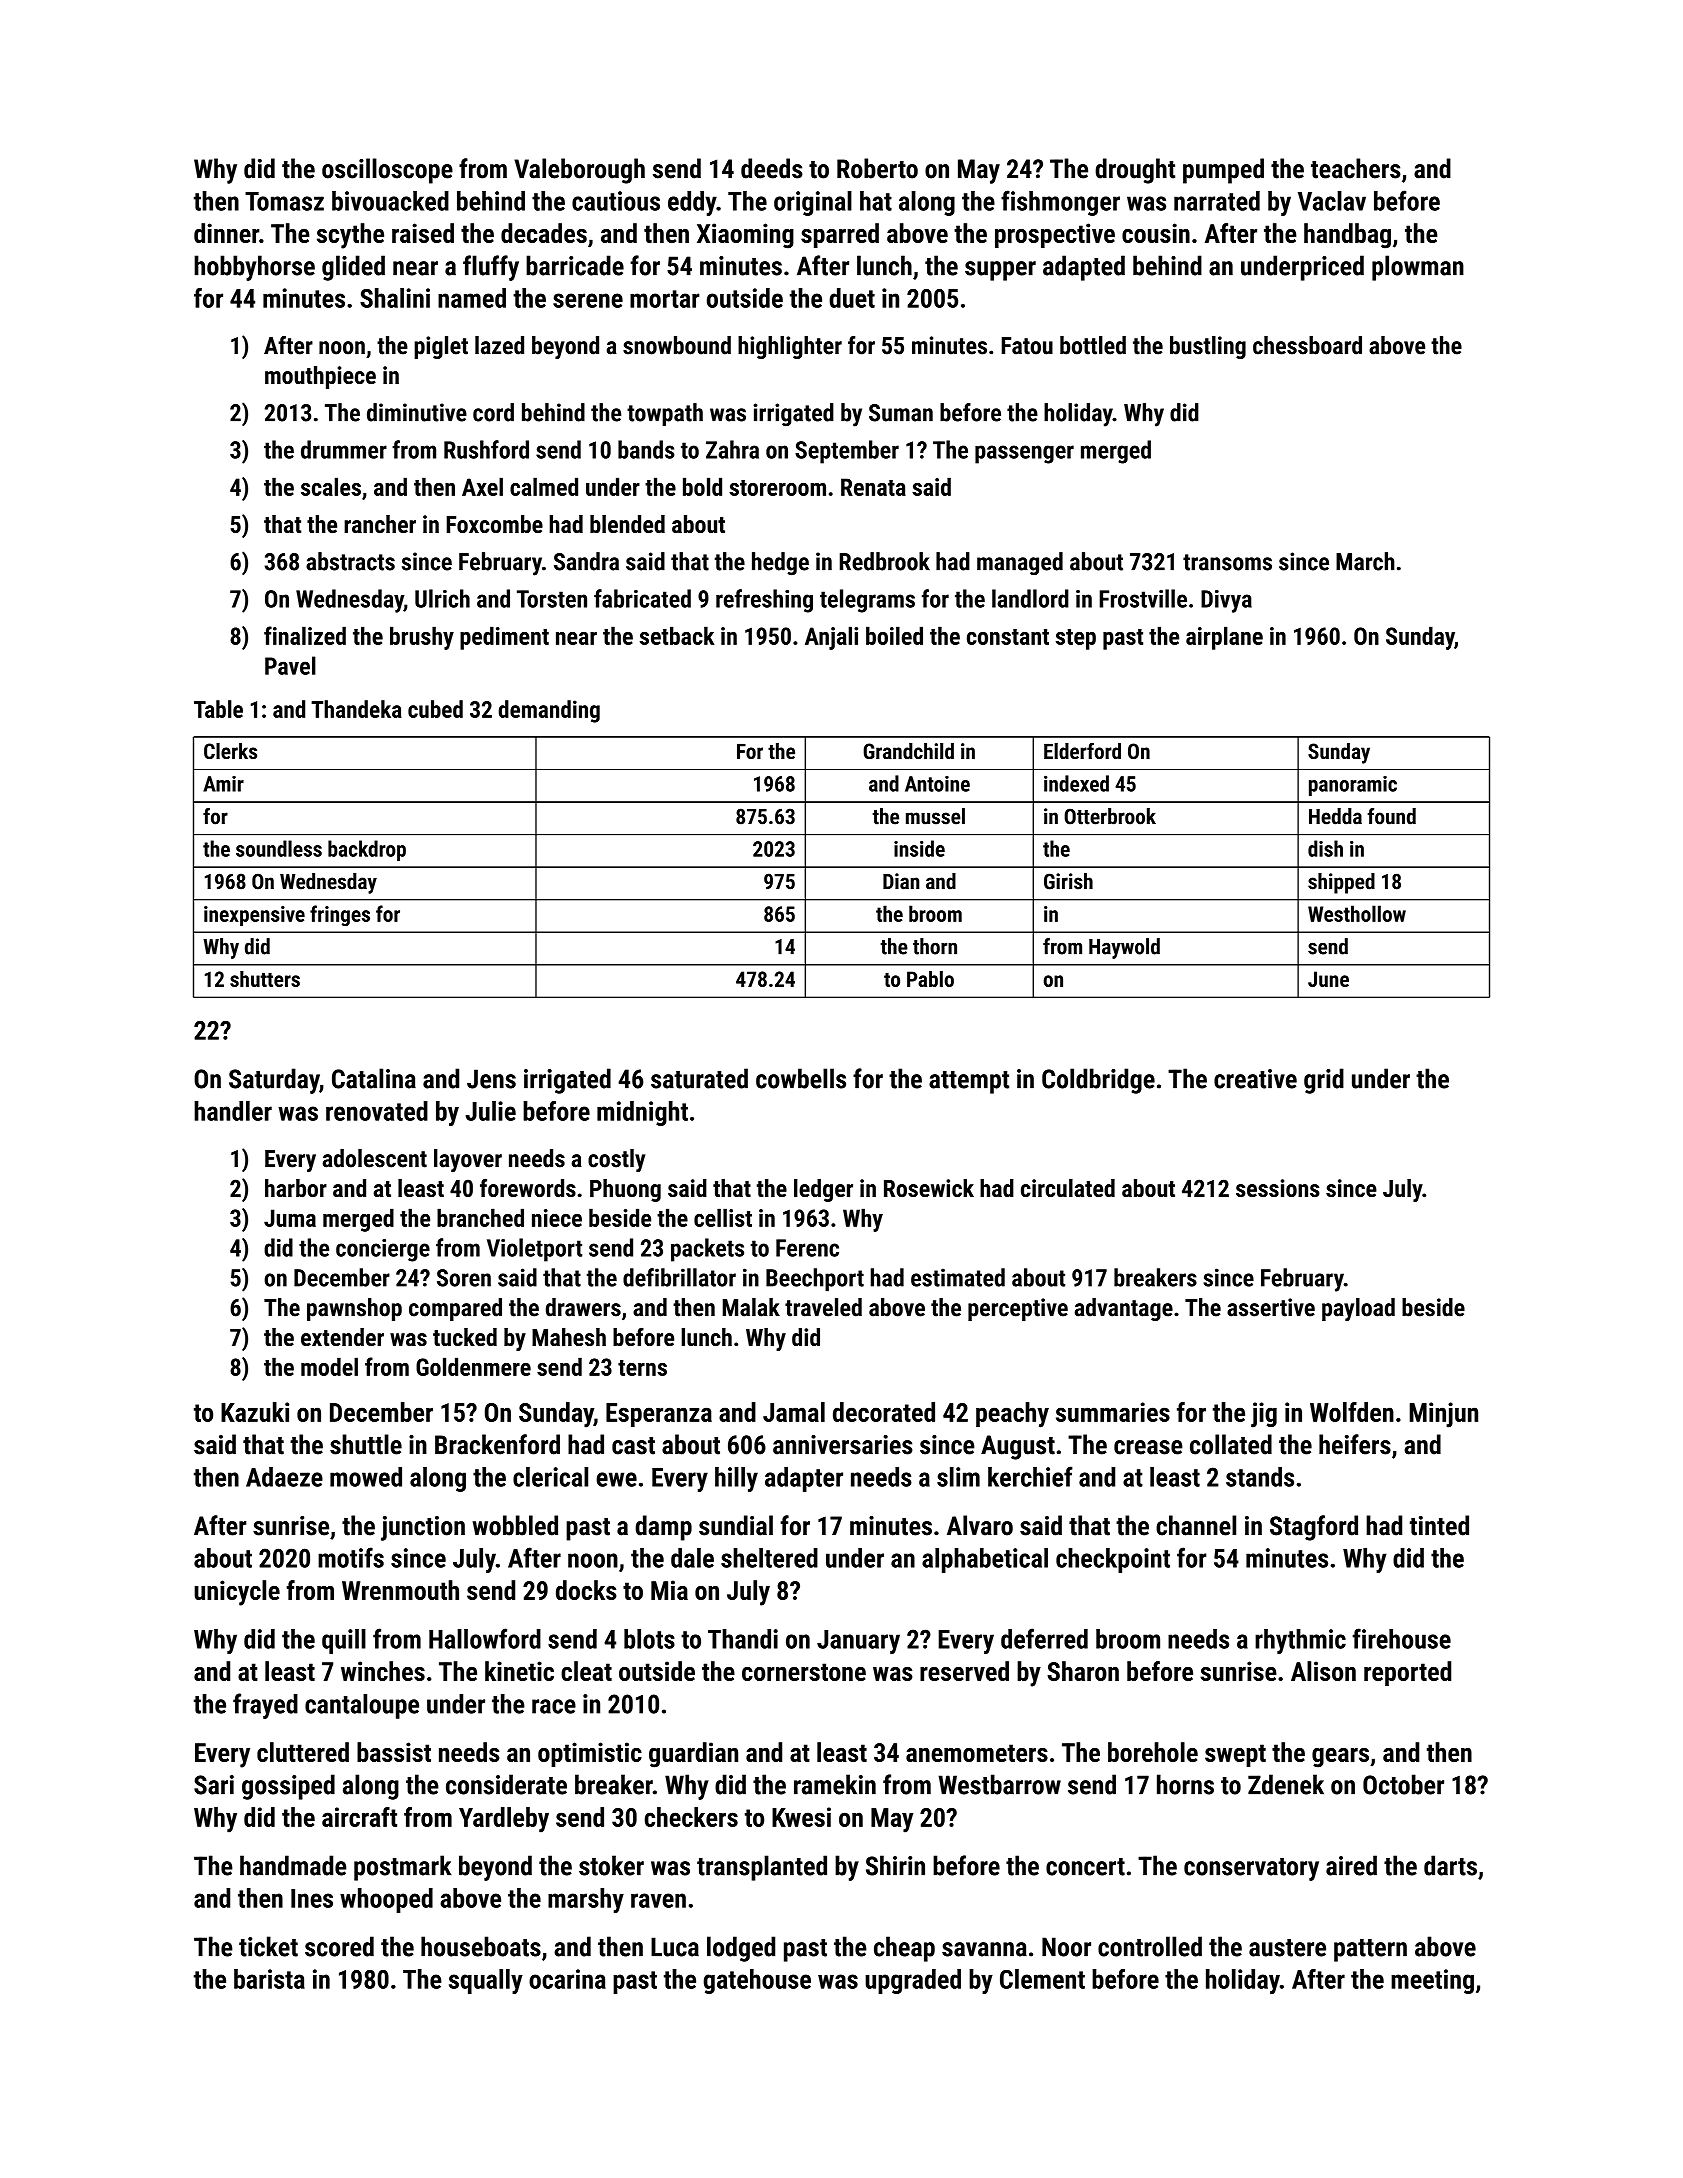 Image resolution: width=1683 pixels, height=2178 pixels. I want to click on sundial, so click(736, 1525).
